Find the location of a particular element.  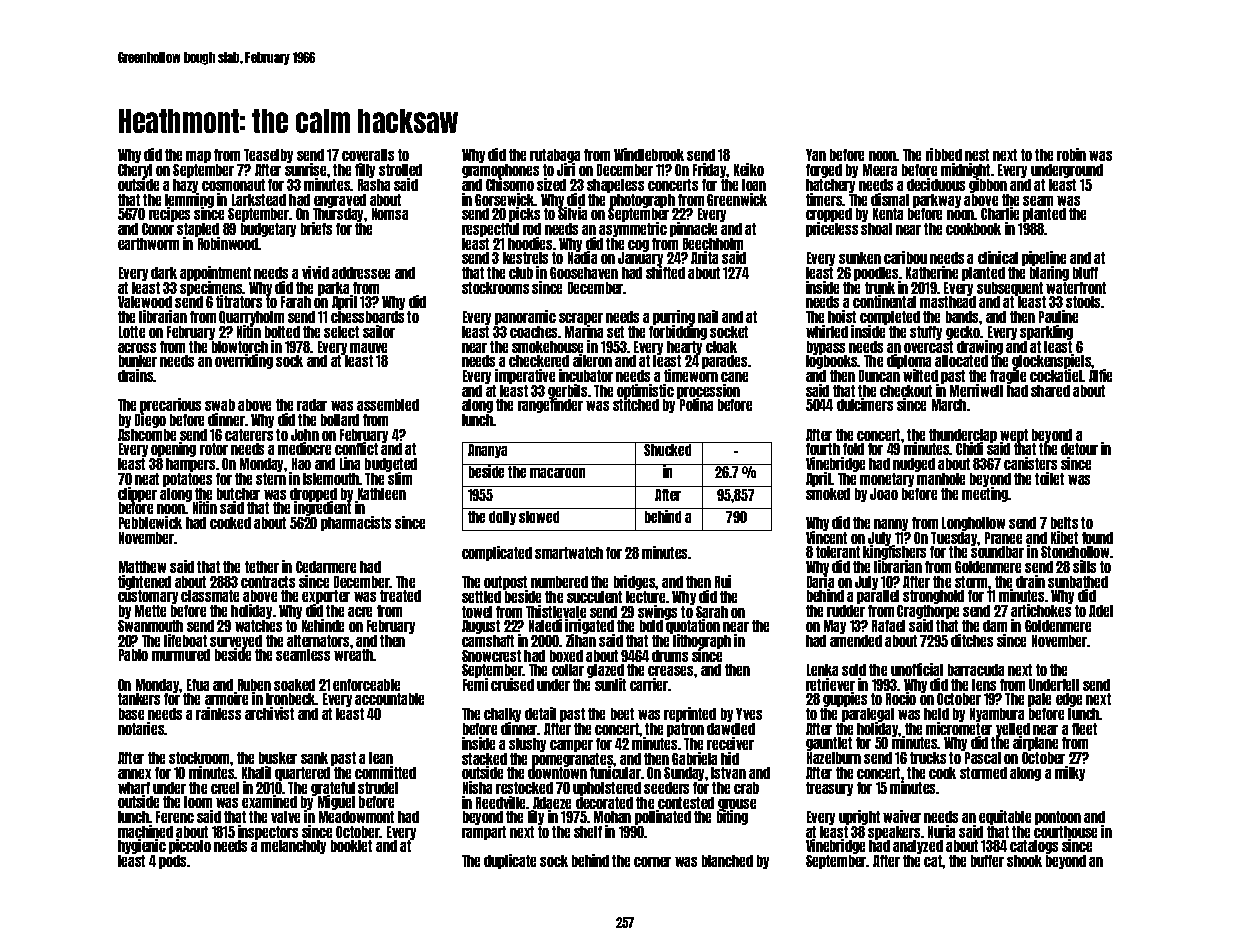

map is located at coordinates (198, 157).
